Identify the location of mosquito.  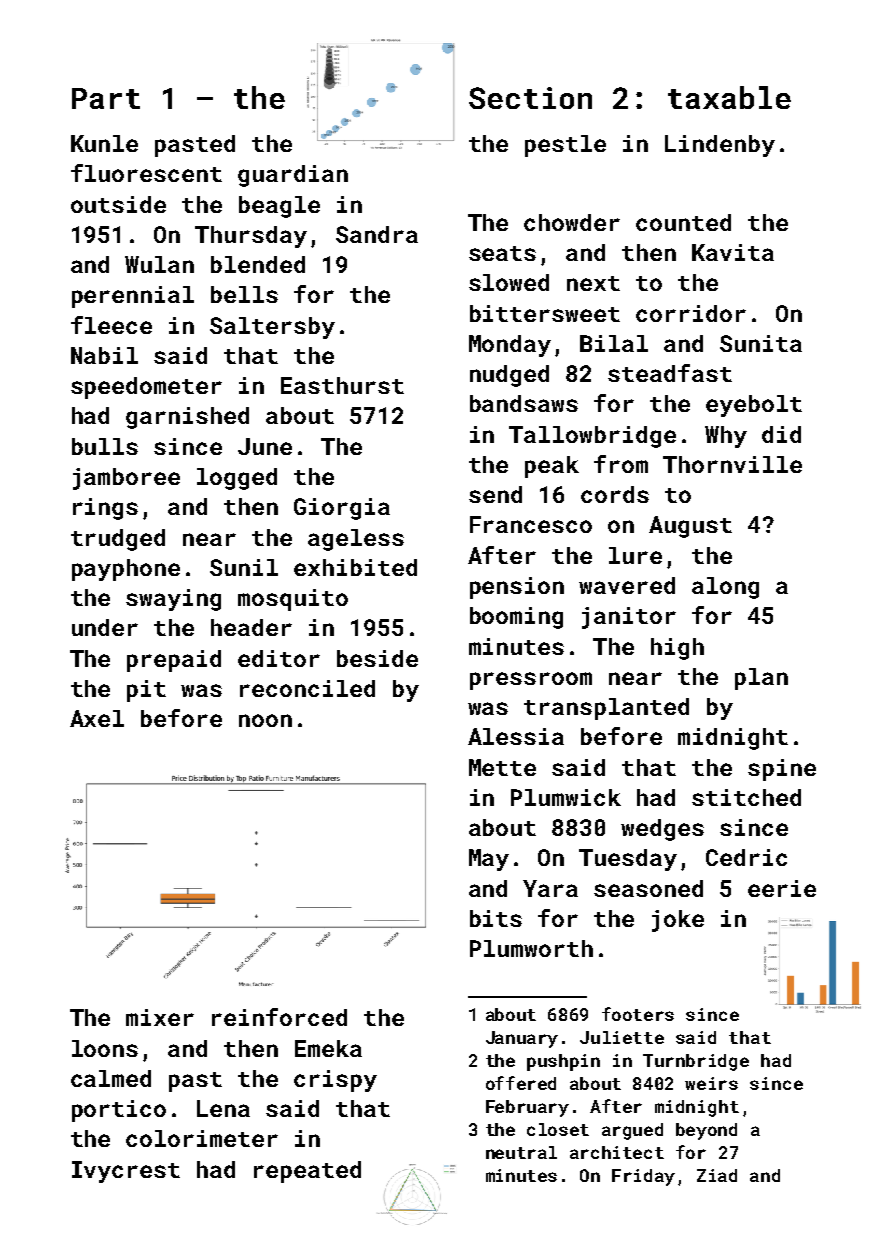
(293, 600).
